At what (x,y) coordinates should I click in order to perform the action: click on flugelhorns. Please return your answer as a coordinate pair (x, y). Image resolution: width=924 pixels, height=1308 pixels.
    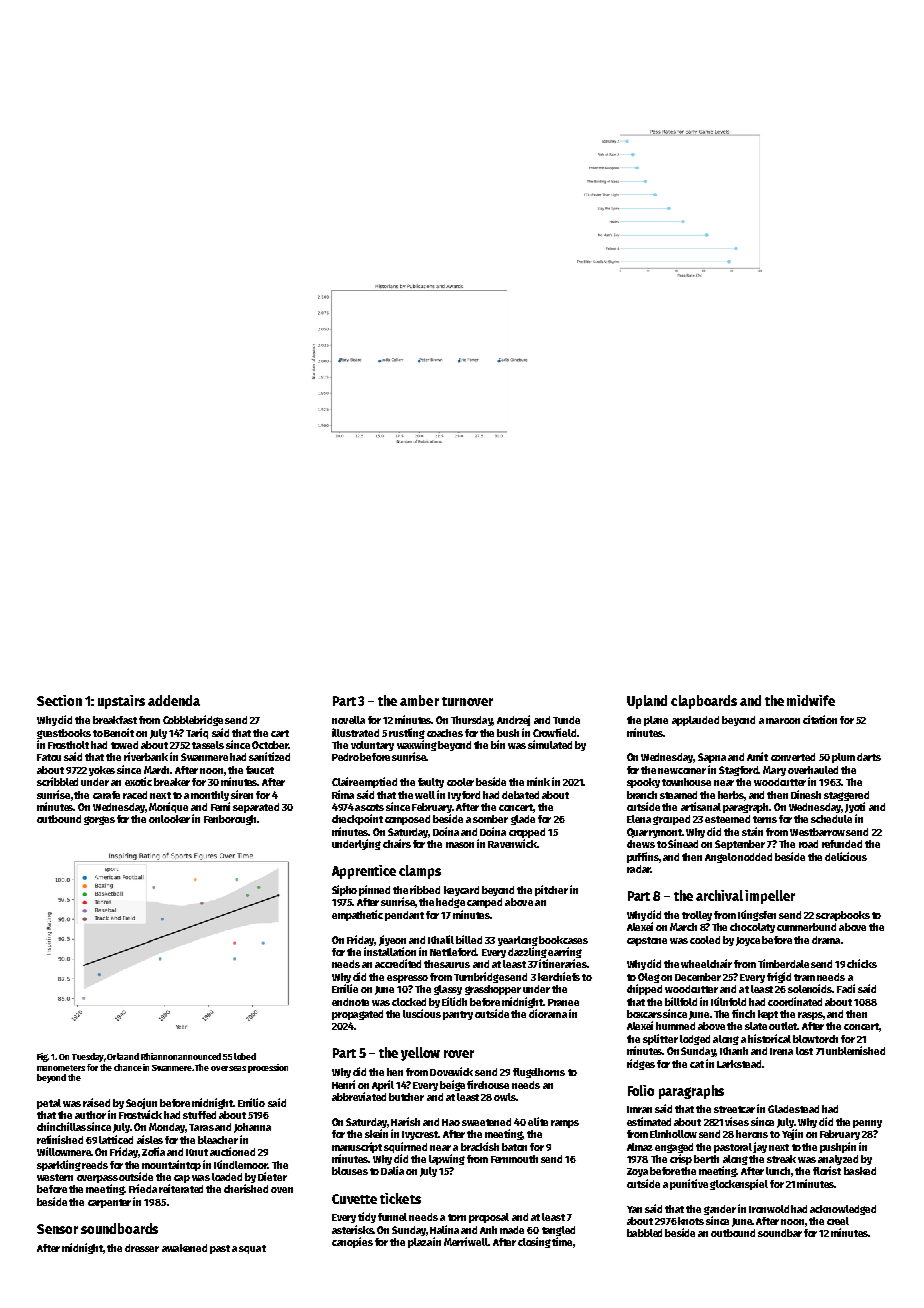
    Looking at the image, I should click on (539, 1073).
